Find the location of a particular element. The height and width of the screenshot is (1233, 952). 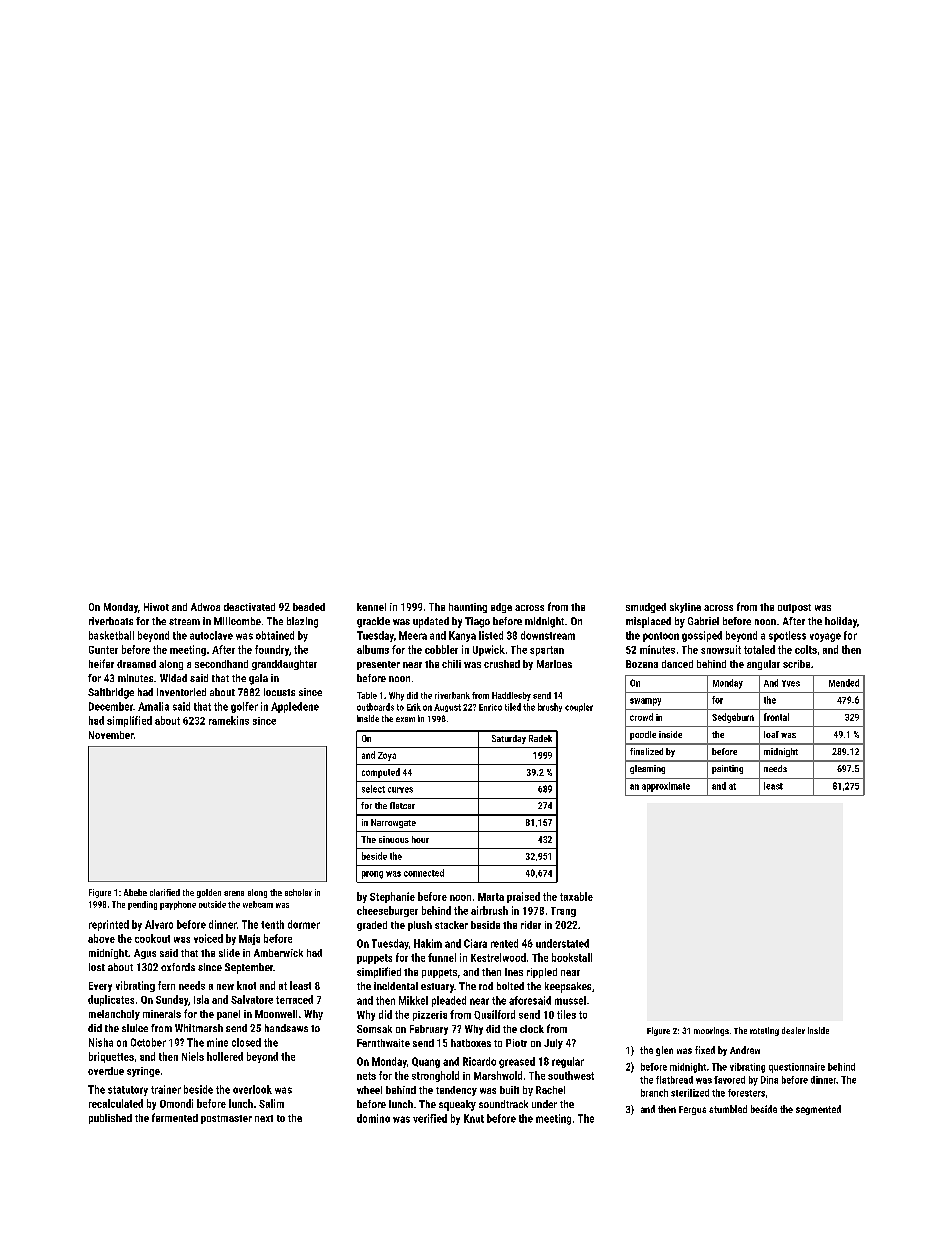

presenter is located at coordinates (378, 665).
